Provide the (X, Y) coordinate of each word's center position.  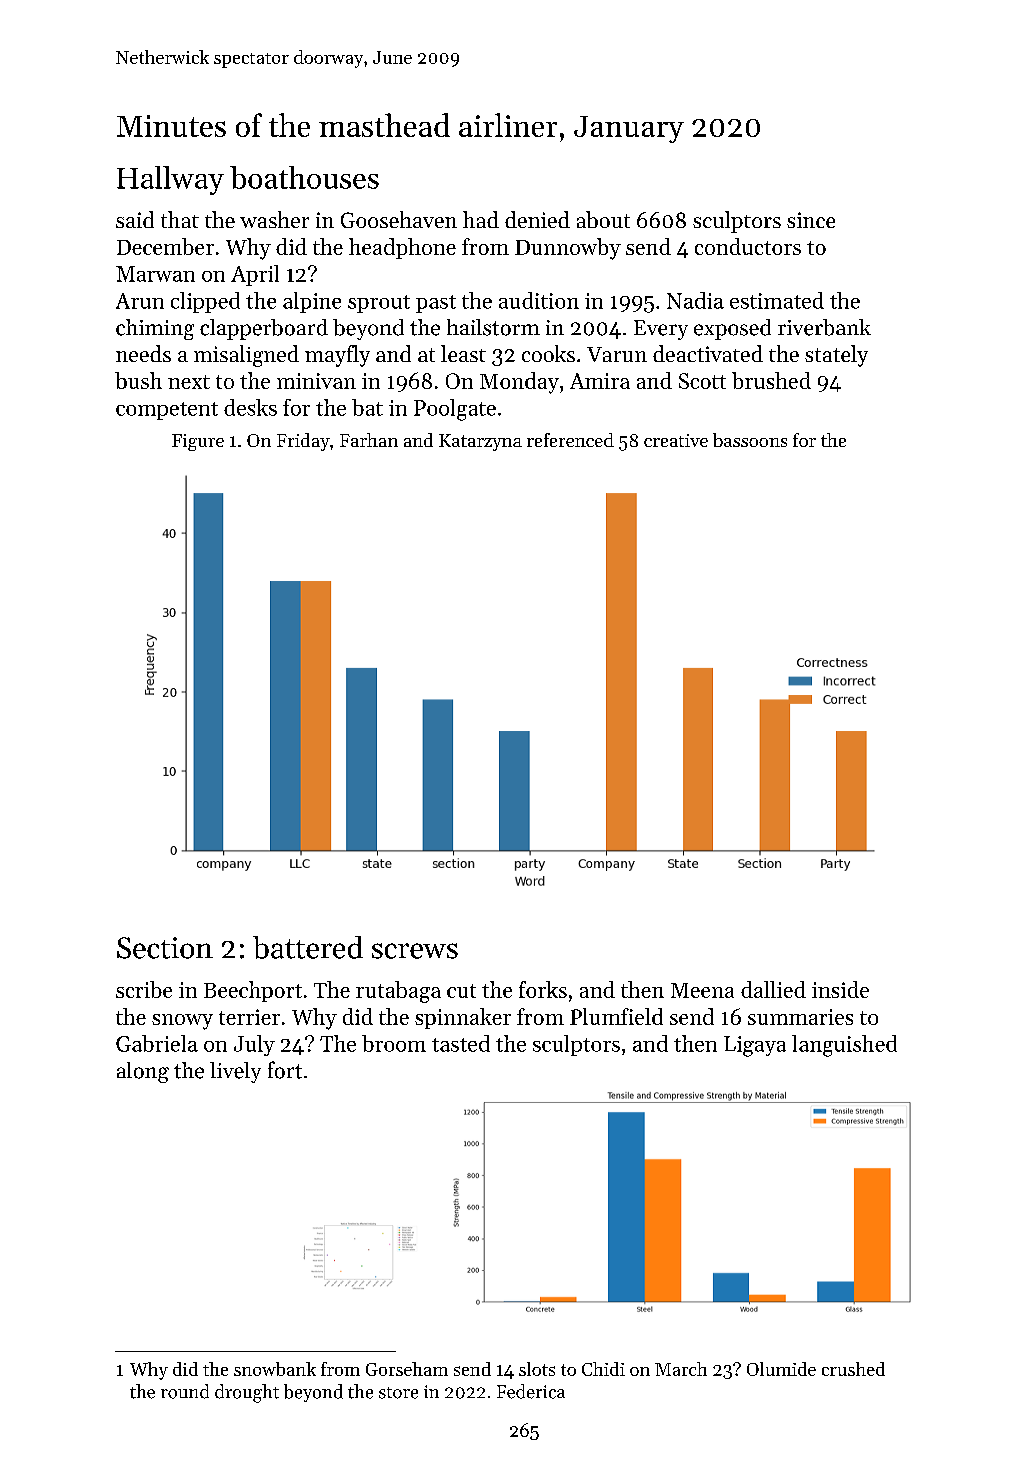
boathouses (304, 177)
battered (308, 947)
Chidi (603, 1369)
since (811, 220)
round (185, 1391)
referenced (570, 440)
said (135, 219)
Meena (702, 990)
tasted (461, 1043)
